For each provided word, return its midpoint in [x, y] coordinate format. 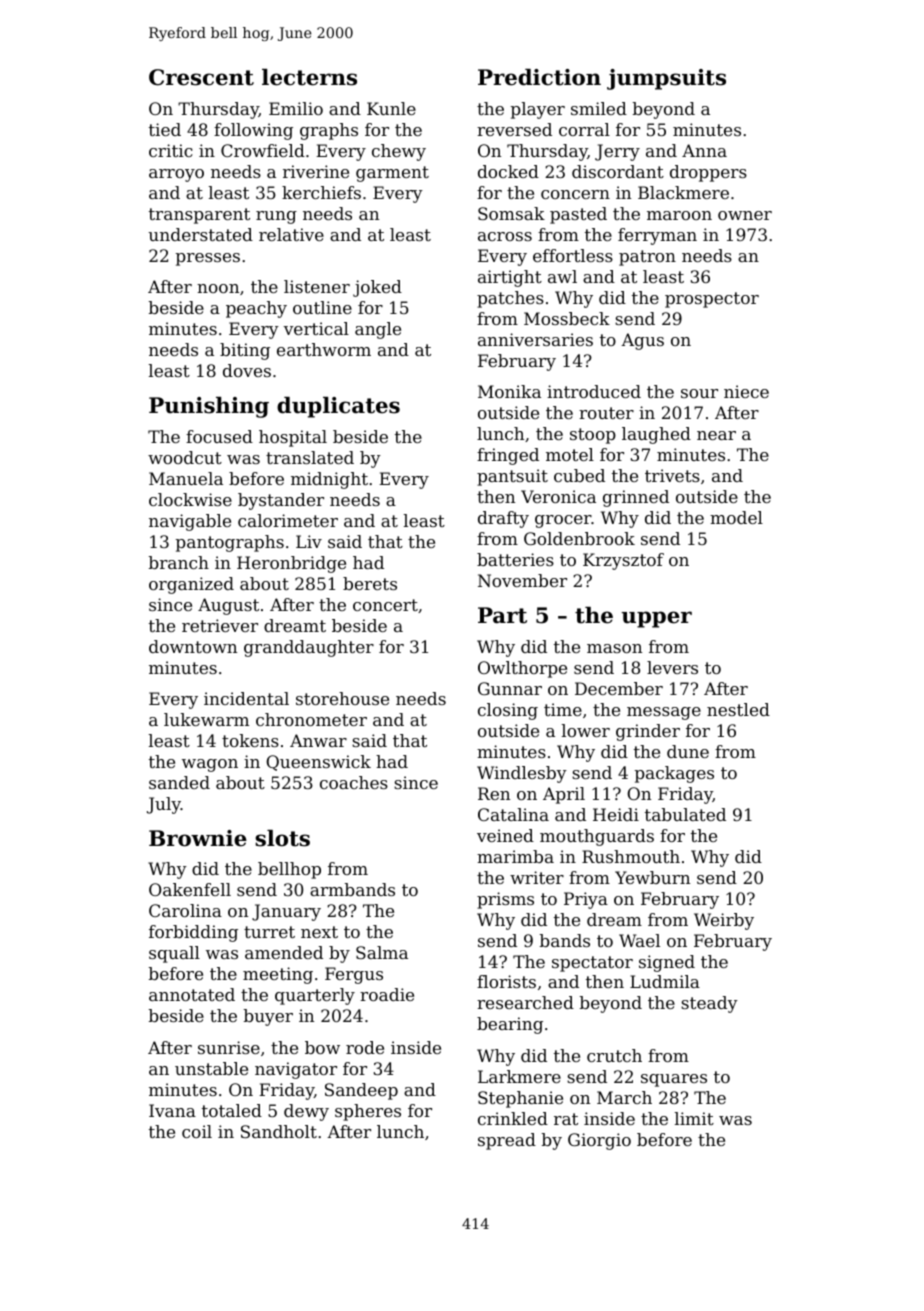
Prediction [539, 77]
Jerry [617, 152]
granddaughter [309, 648]
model [736, 517]
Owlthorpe [522, 669]
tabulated [685, 814]
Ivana [172, 1110]
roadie [387, 994]
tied [165, 129]
